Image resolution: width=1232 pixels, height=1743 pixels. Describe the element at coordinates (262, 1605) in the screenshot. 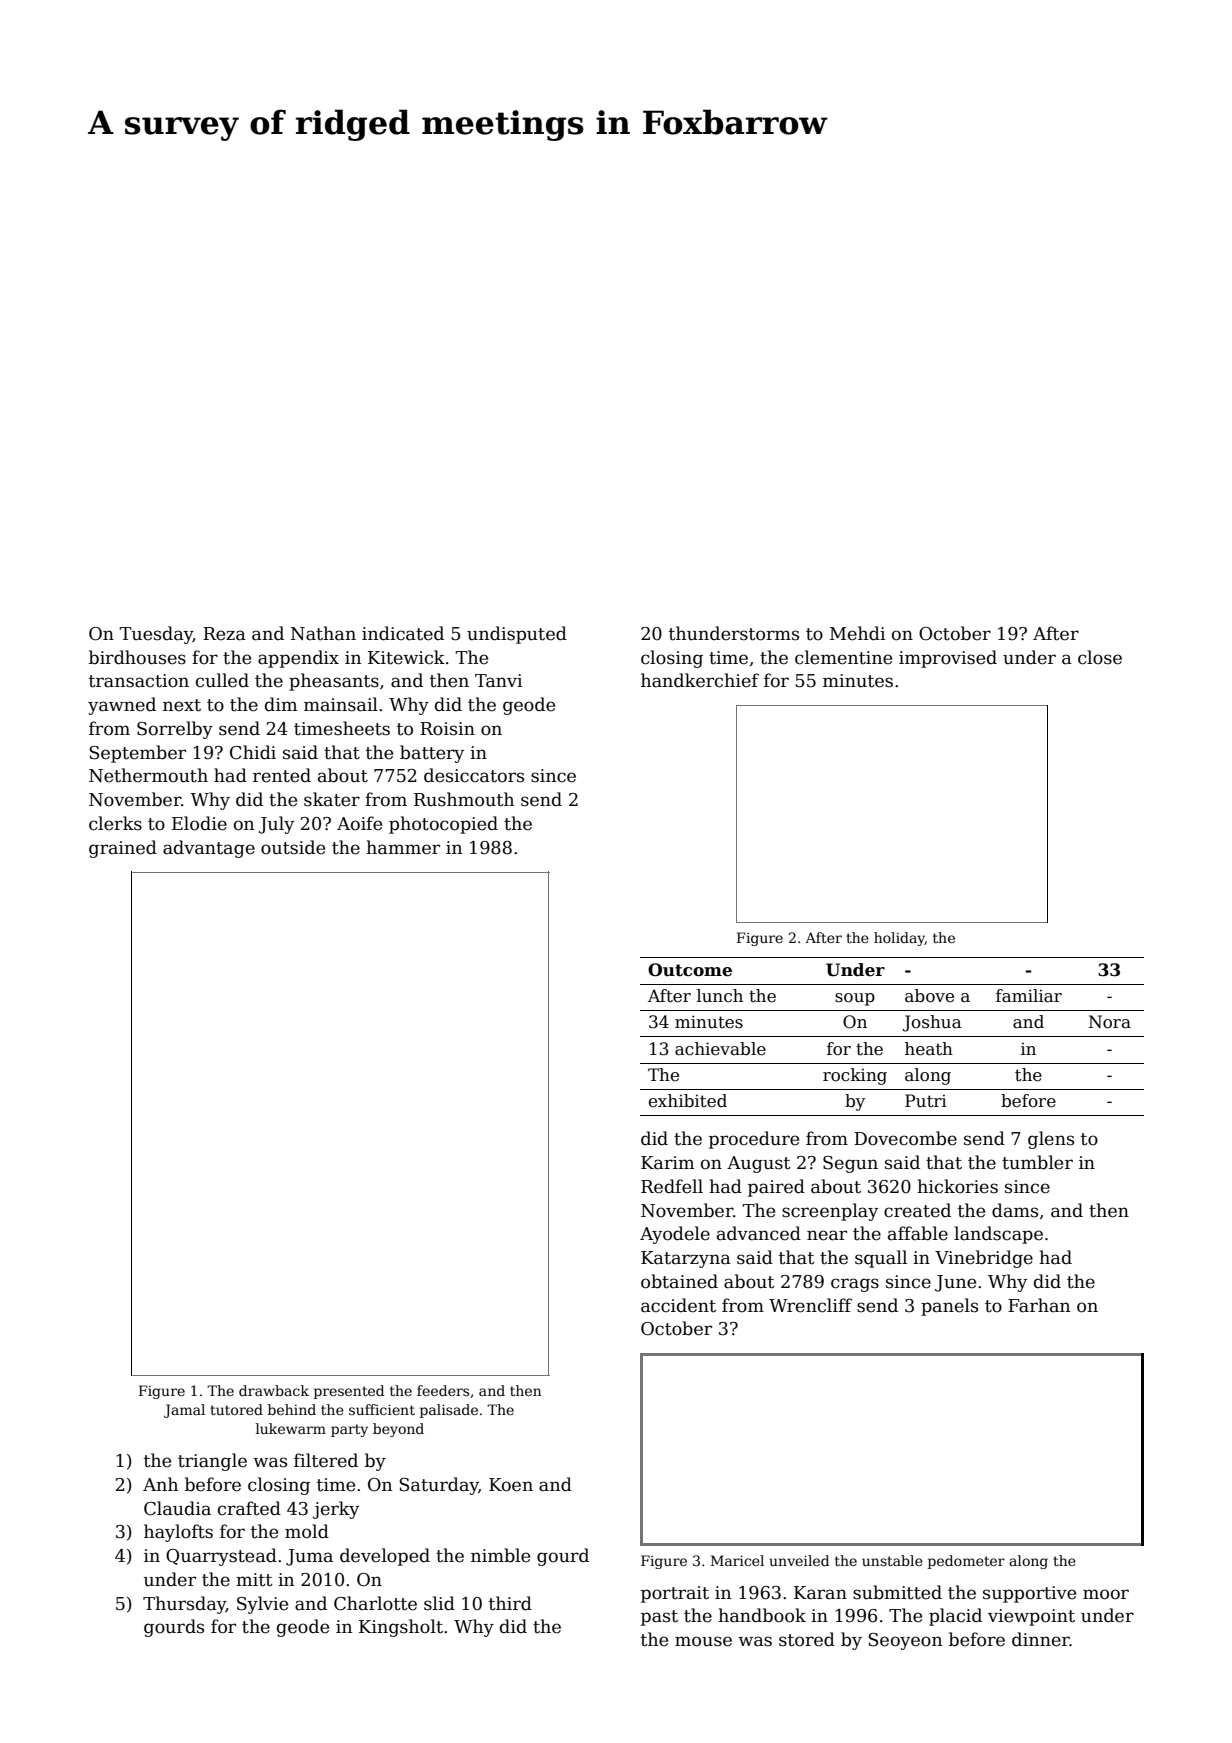

I see `Sylvie` at that location.
